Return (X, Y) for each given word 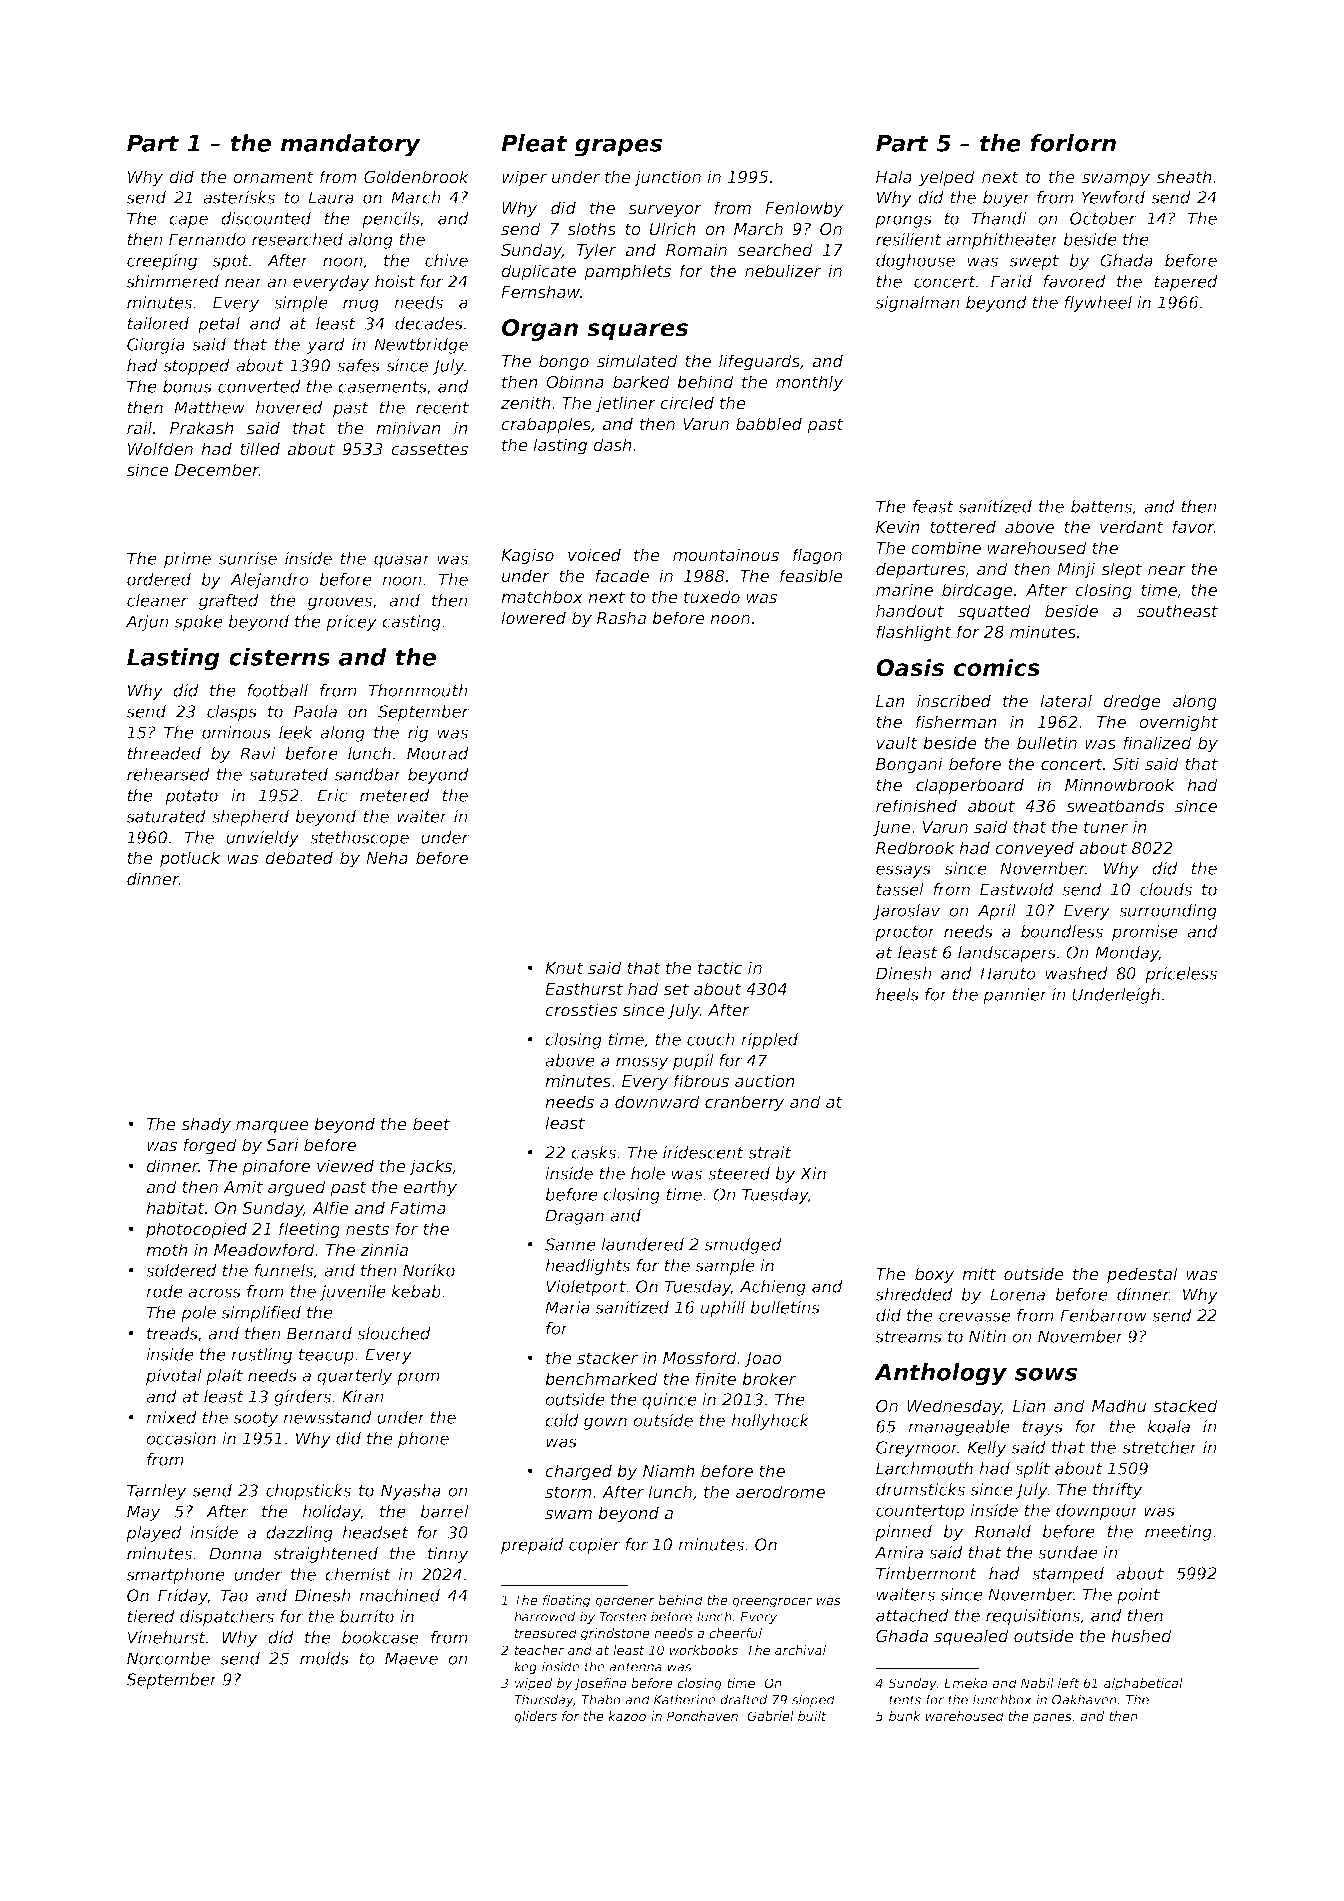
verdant (1132, 527)
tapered (1186, 283)
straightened (325, 1555)
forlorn (1073, 143)
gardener (625, 1601)
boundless (1062, 931)
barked (641, 382)
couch (711, 1039)
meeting (1178, 1533)
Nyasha (411, 1492)
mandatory (350, 145)
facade (622, 576)
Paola (315, 711)
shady (206, 1125)
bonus (187, 386)
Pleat (534, 143)
